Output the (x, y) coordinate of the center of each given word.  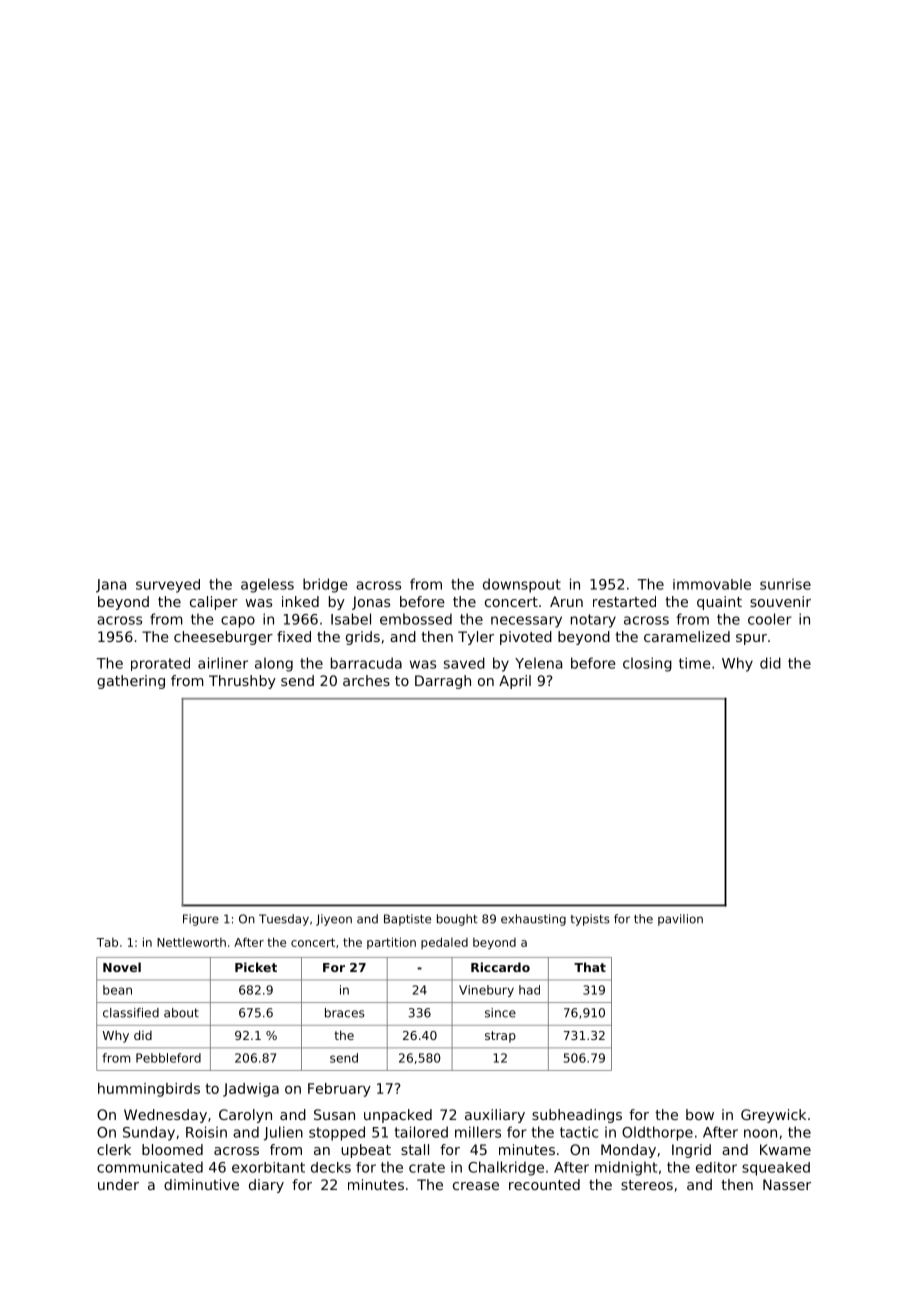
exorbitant (268, 1167)
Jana (111, 586)
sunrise (785, 584)
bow (700, 1114)
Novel (122, 967)
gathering (131, 682)
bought (457, 920)
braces (345, 1013)
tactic (579, 1132)
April (515, 682)
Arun (566, 601)
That (590, 967)
